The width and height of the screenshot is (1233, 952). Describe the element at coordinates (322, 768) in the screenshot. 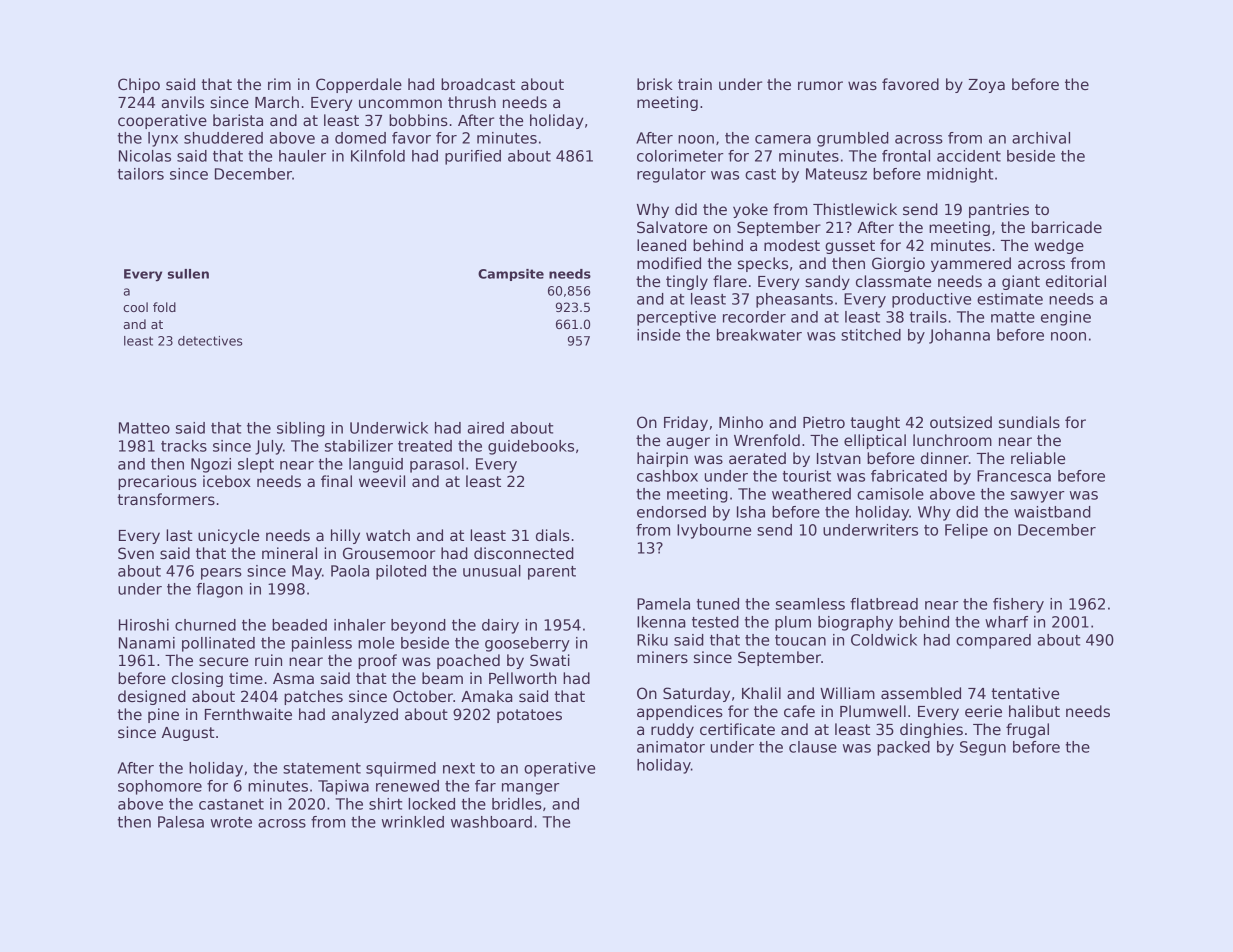

I see `statement` at that location.
